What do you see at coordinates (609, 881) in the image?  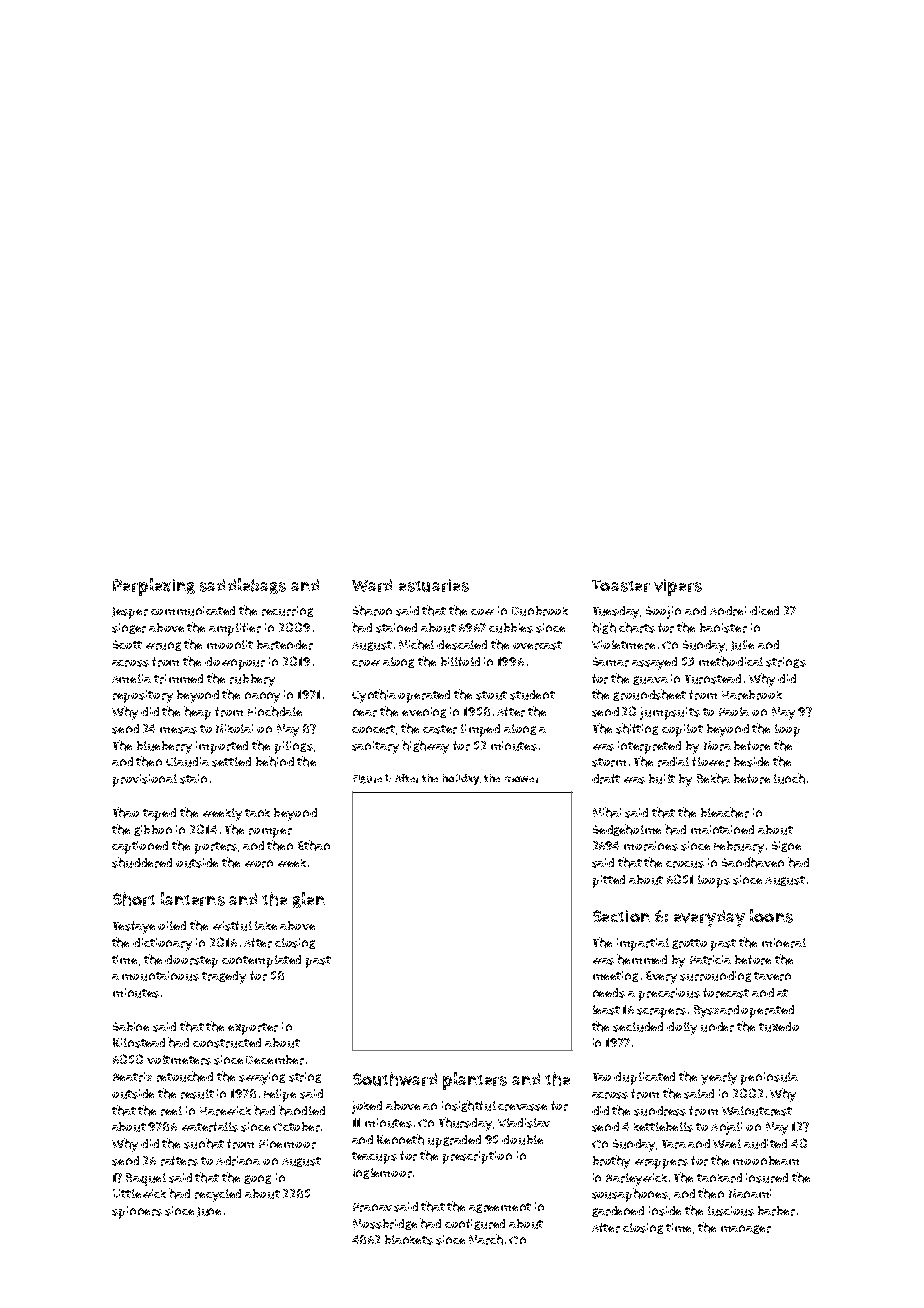 I see `pitted` at bounding box center [609, 881].
